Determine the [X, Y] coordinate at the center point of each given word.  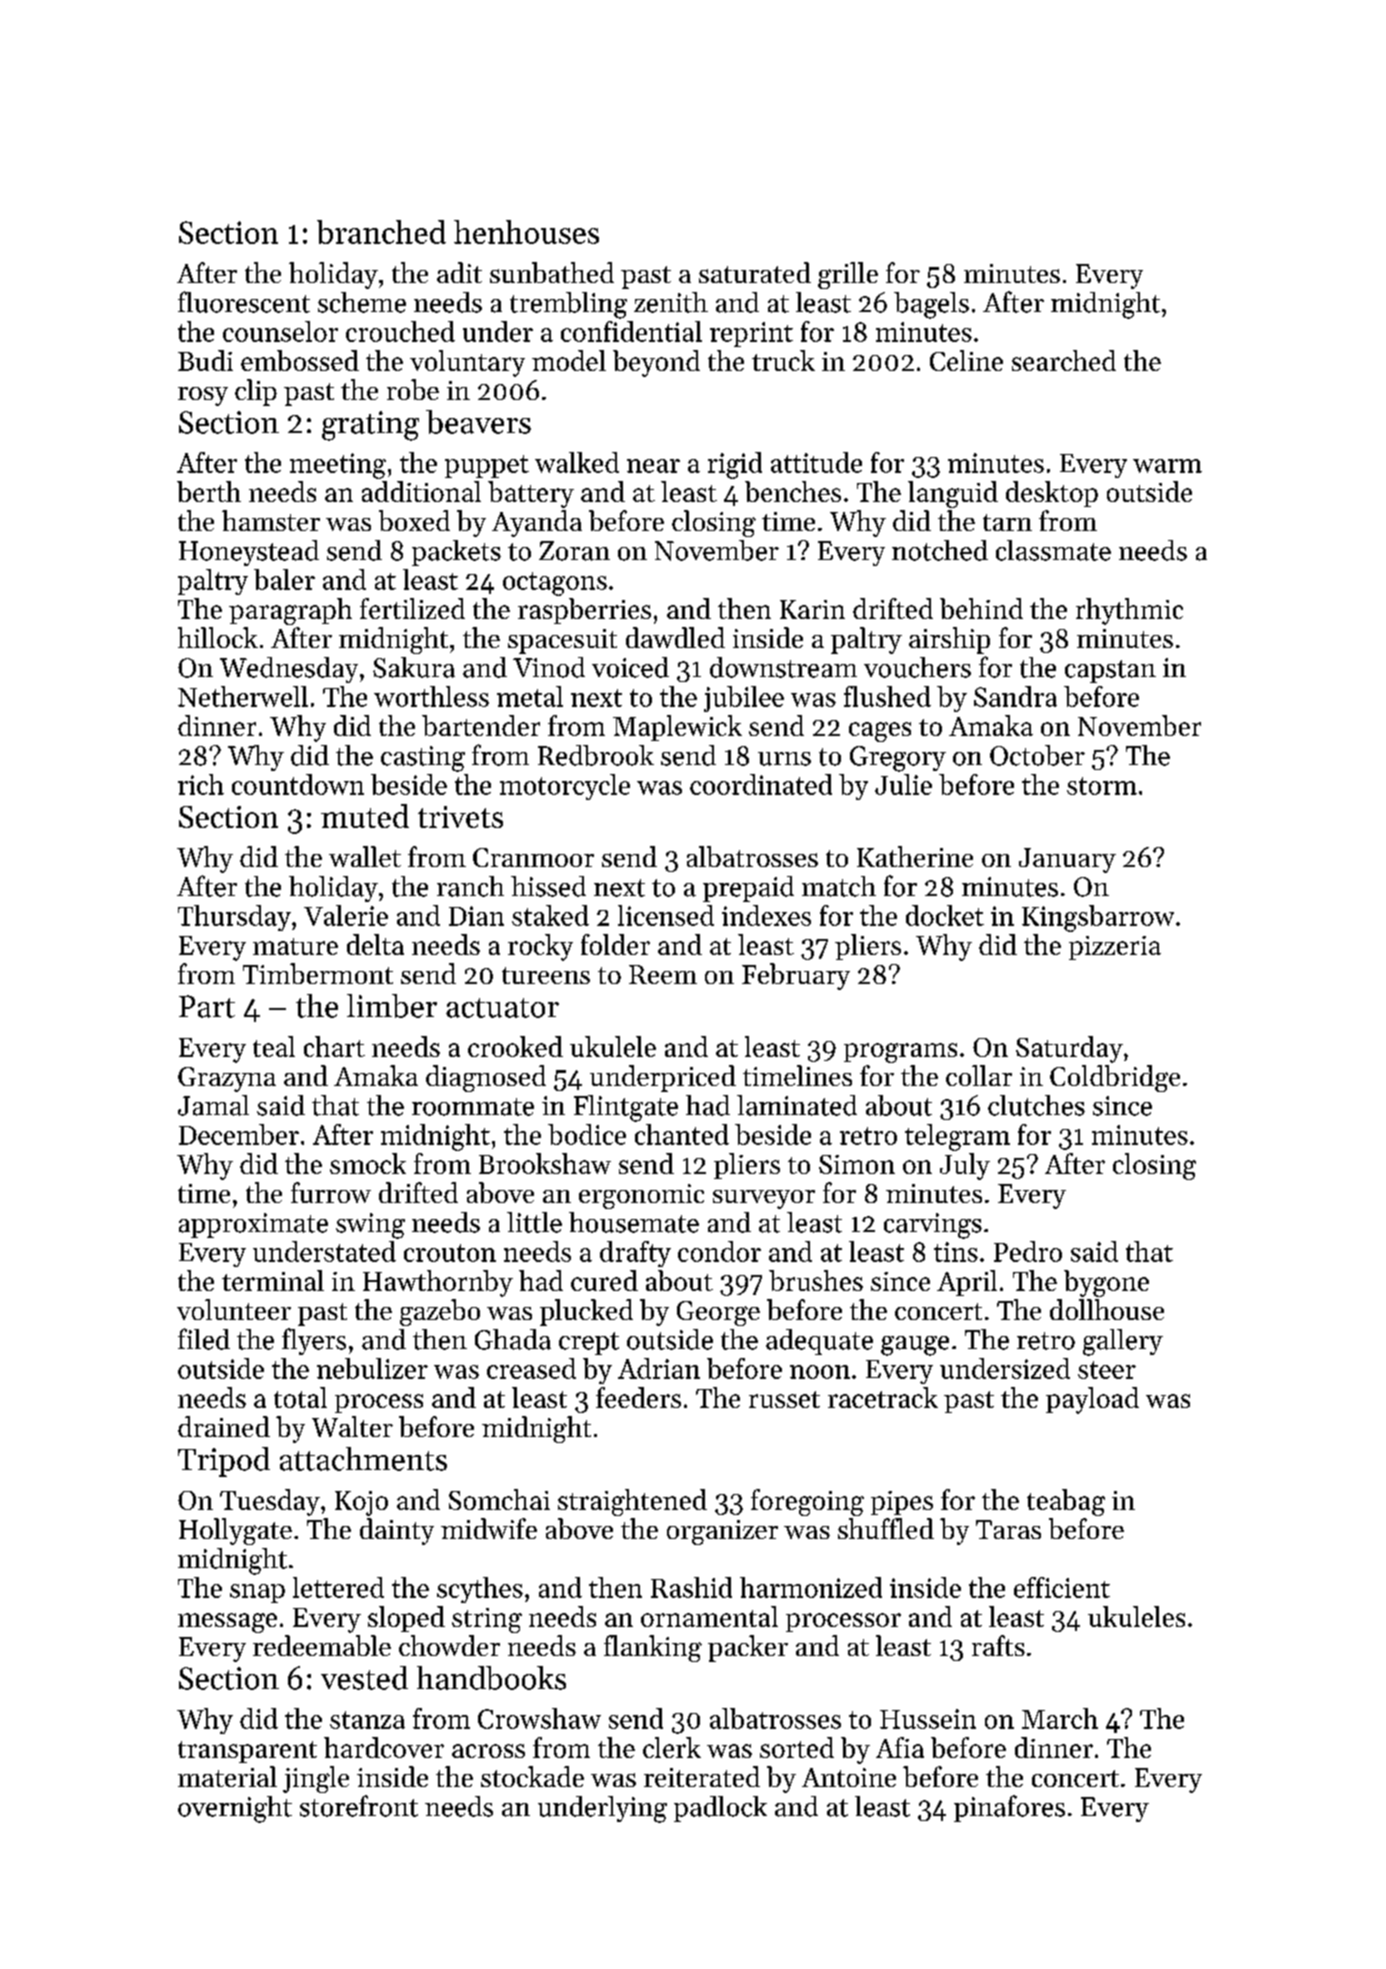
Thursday [234, 918]
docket [945, 915]
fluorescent [244, 302]
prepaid [748, 889]
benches [793, 491]
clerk [672, 1747]
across [488, 1751]
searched [1064, 360]
